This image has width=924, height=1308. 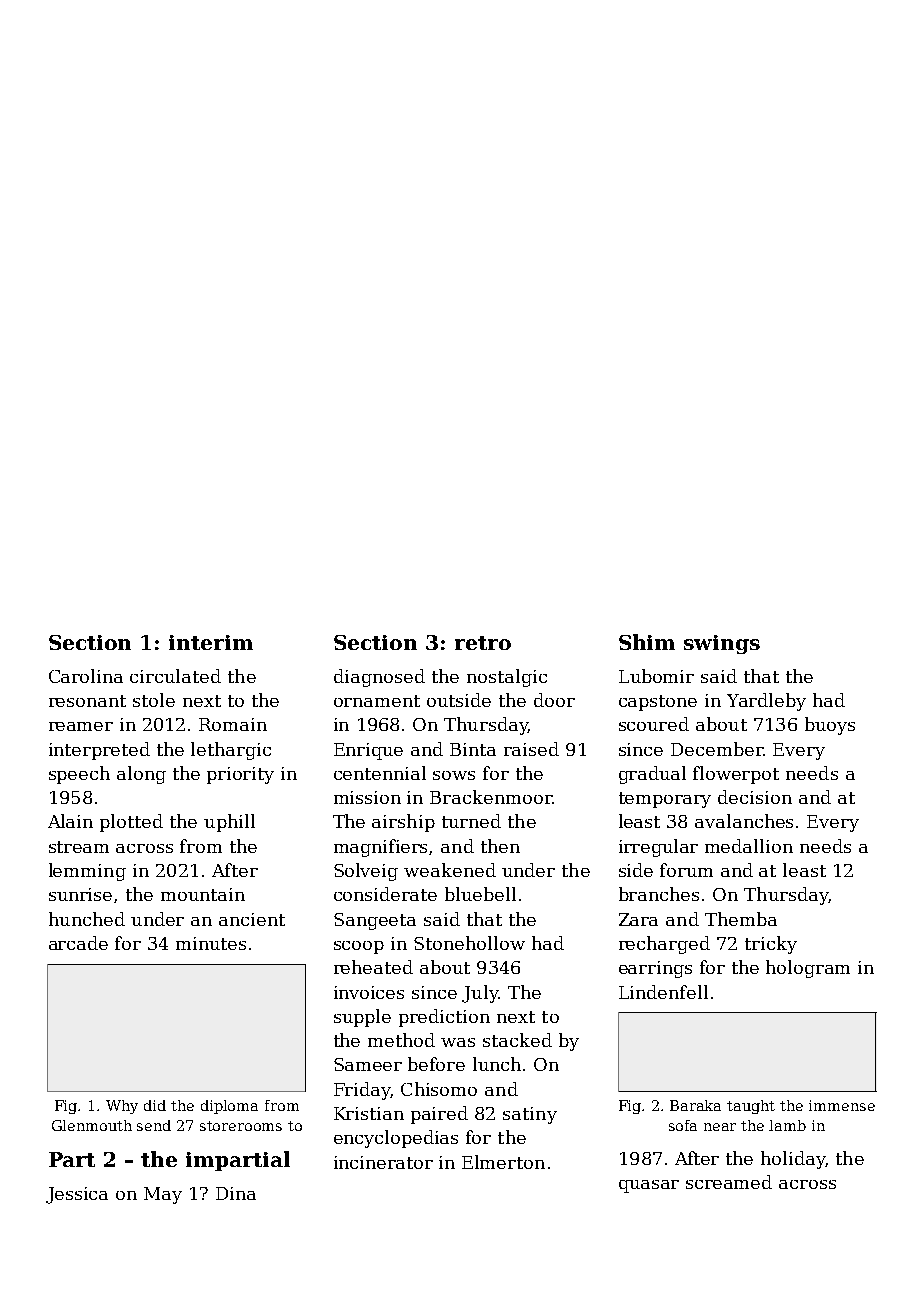 What do you see at coordinates (375, 921) in the image?
I see `Sangeeta` at bounding box center [375, 921].
